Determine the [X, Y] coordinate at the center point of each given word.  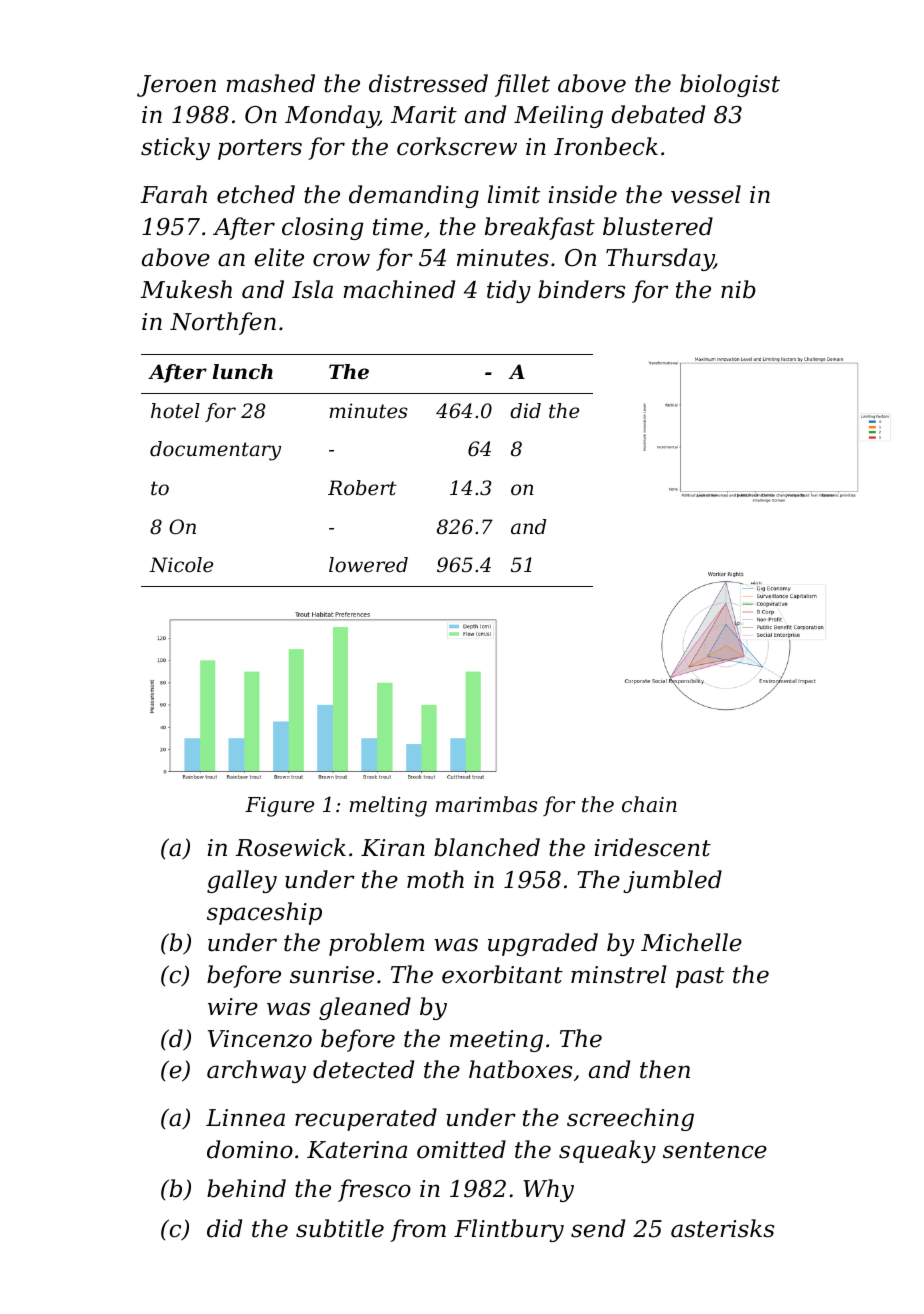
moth [435, 879]
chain [649, 804]
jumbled [672, 881]
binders [581, 289]
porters [260, 149]
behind [246, 1188]
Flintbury [509, 1230]
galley [242, 881]
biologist [730, 85]
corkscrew [457, 146]
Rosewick [290, 847]
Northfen [223, 323]
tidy [509, 291]
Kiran [393, 848]
